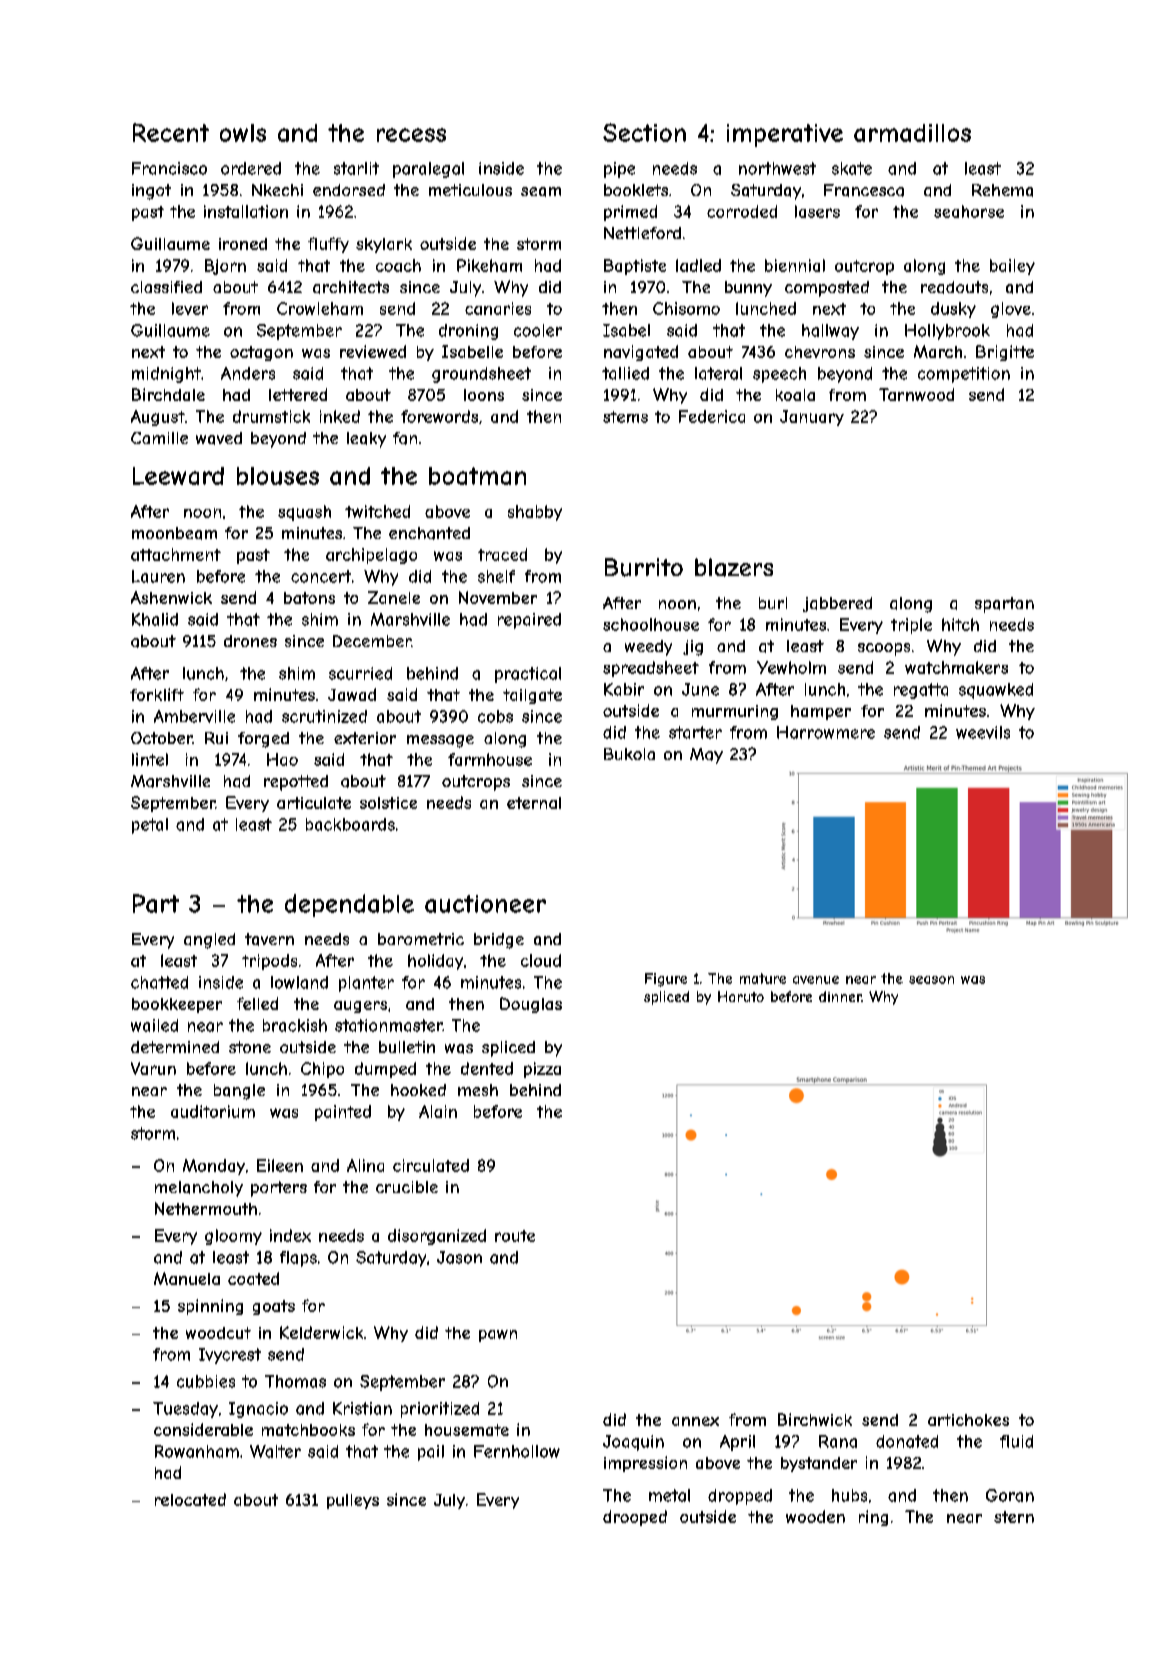 This screenshot has width=1165, height=1654. What do you see at coordinates (151, 192) in the screenshot?
I see `ingot` at bounding box center [151, 192].
